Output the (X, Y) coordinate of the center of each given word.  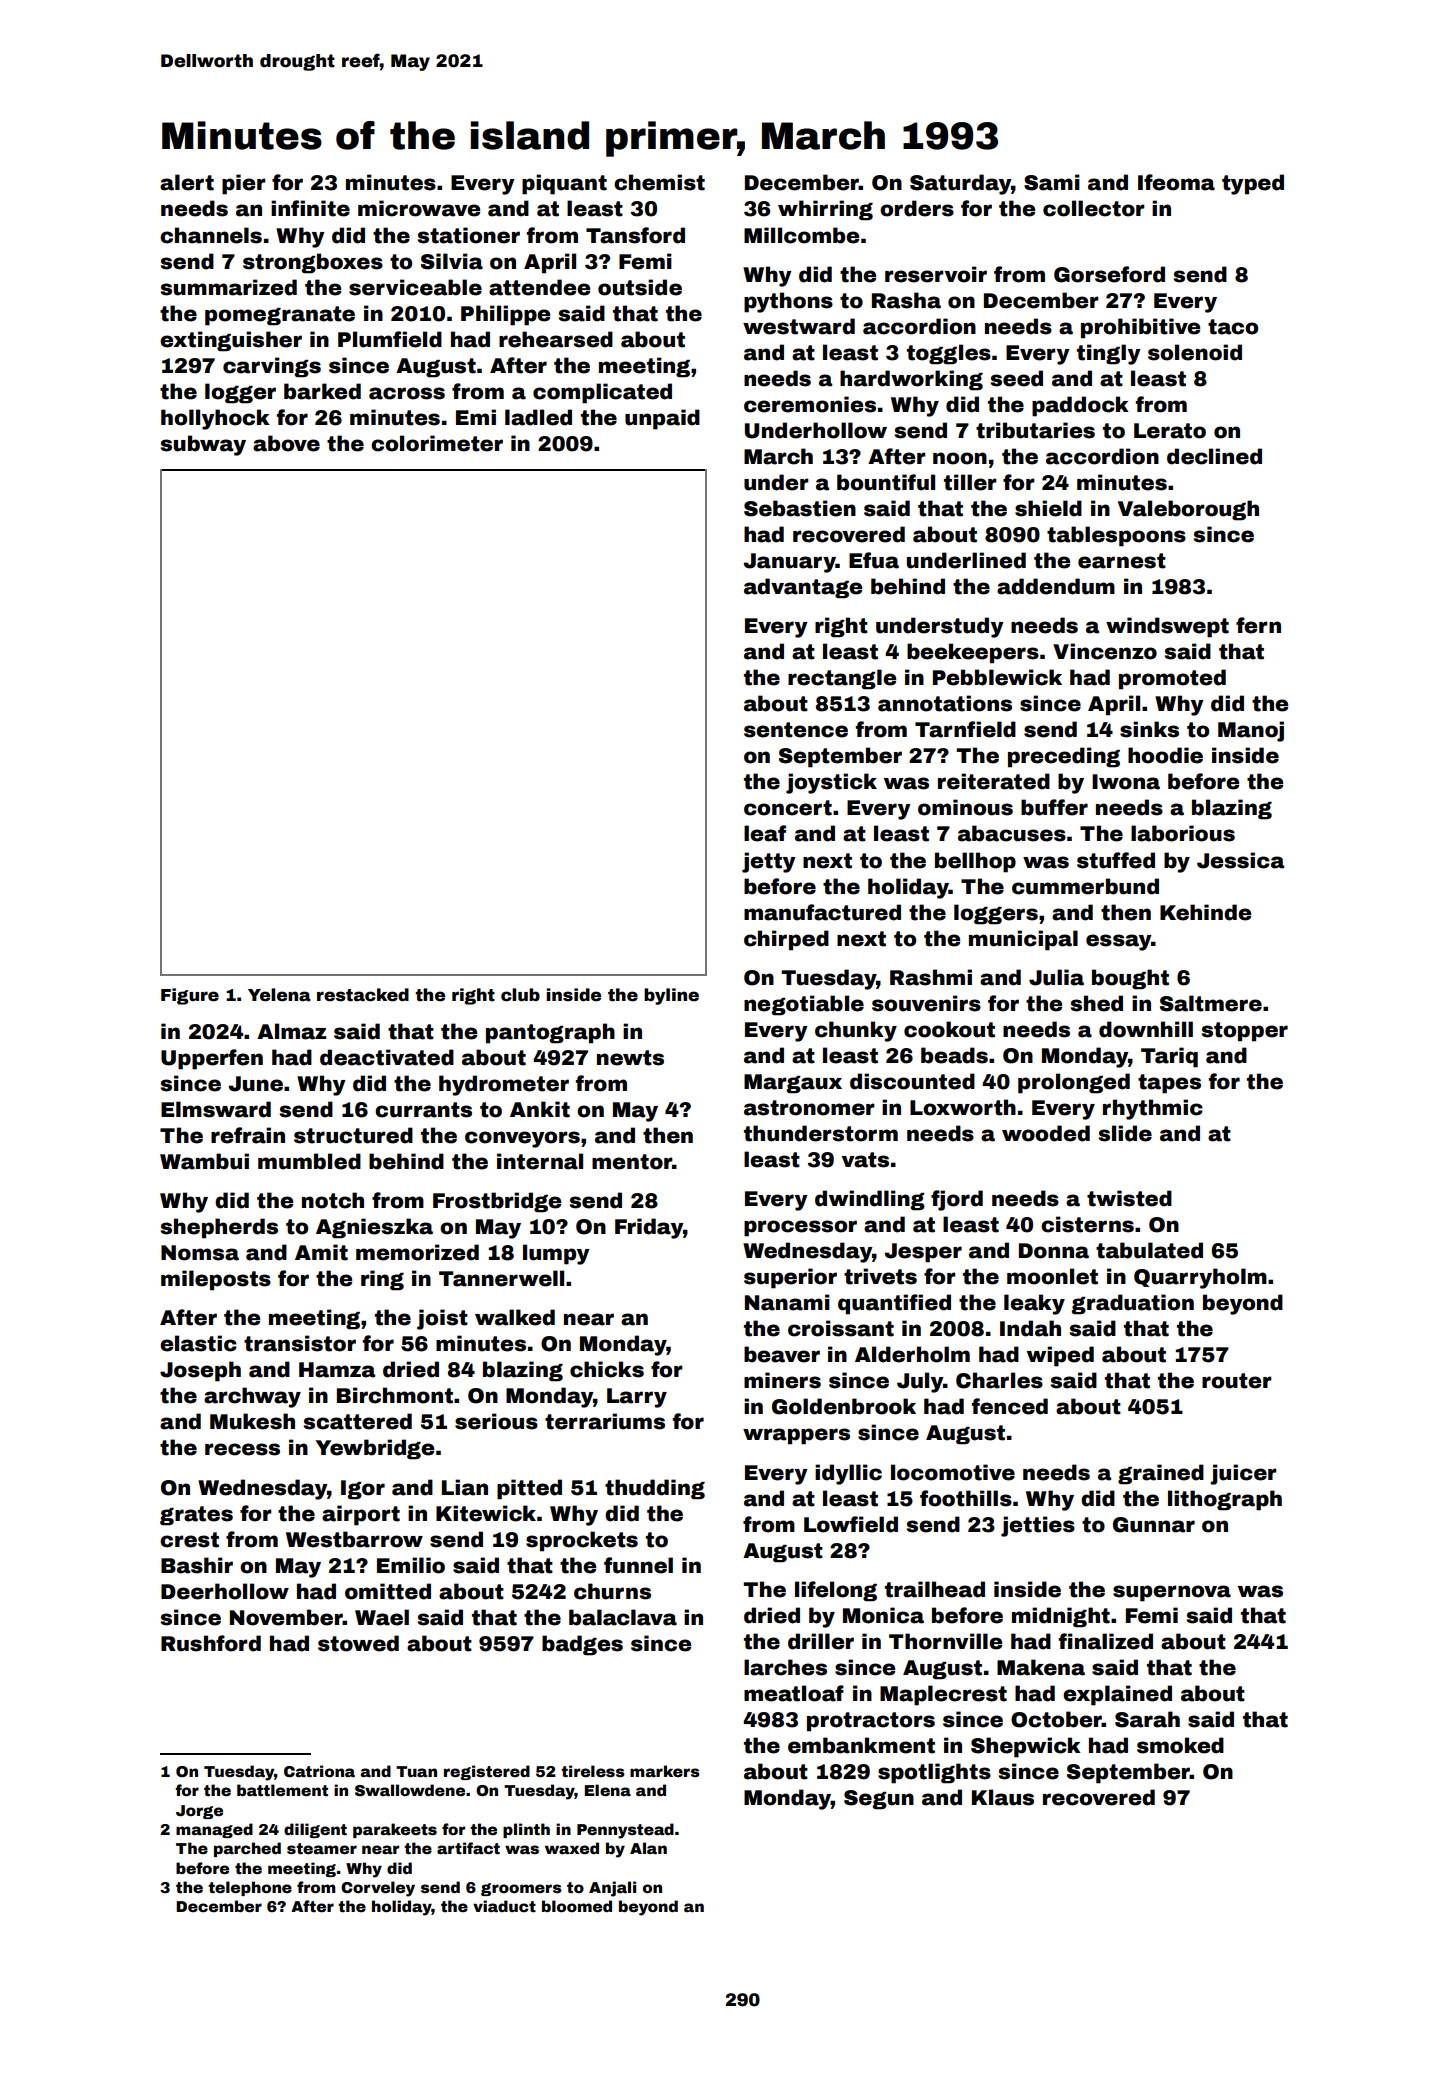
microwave (419, 208)
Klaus (1003, 1797)
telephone (250, 1888)
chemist (659, 182)
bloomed (577, 1906)
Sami (1052, 182)
